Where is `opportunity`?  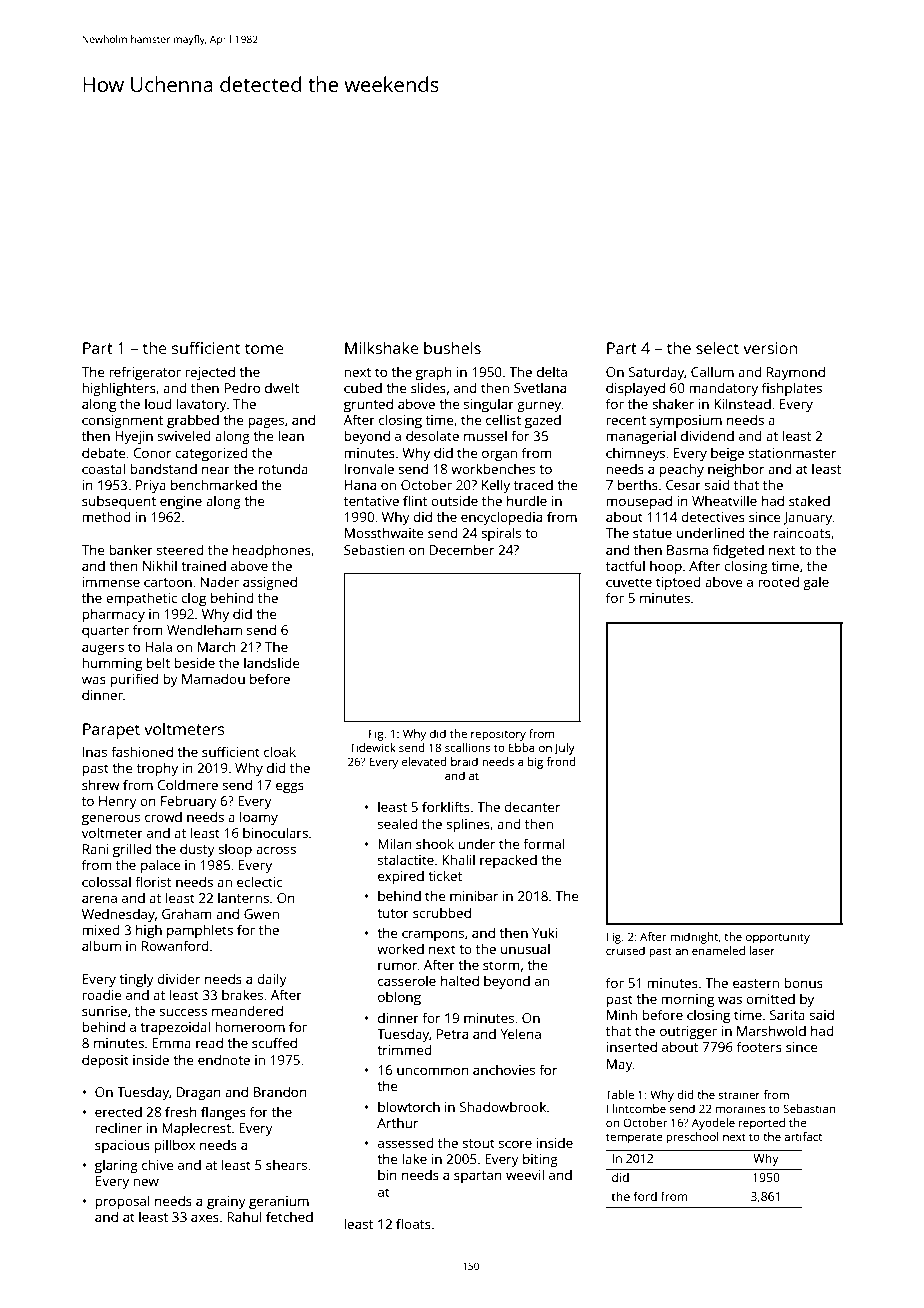
opportunity is located at coordinates (778, 938).
